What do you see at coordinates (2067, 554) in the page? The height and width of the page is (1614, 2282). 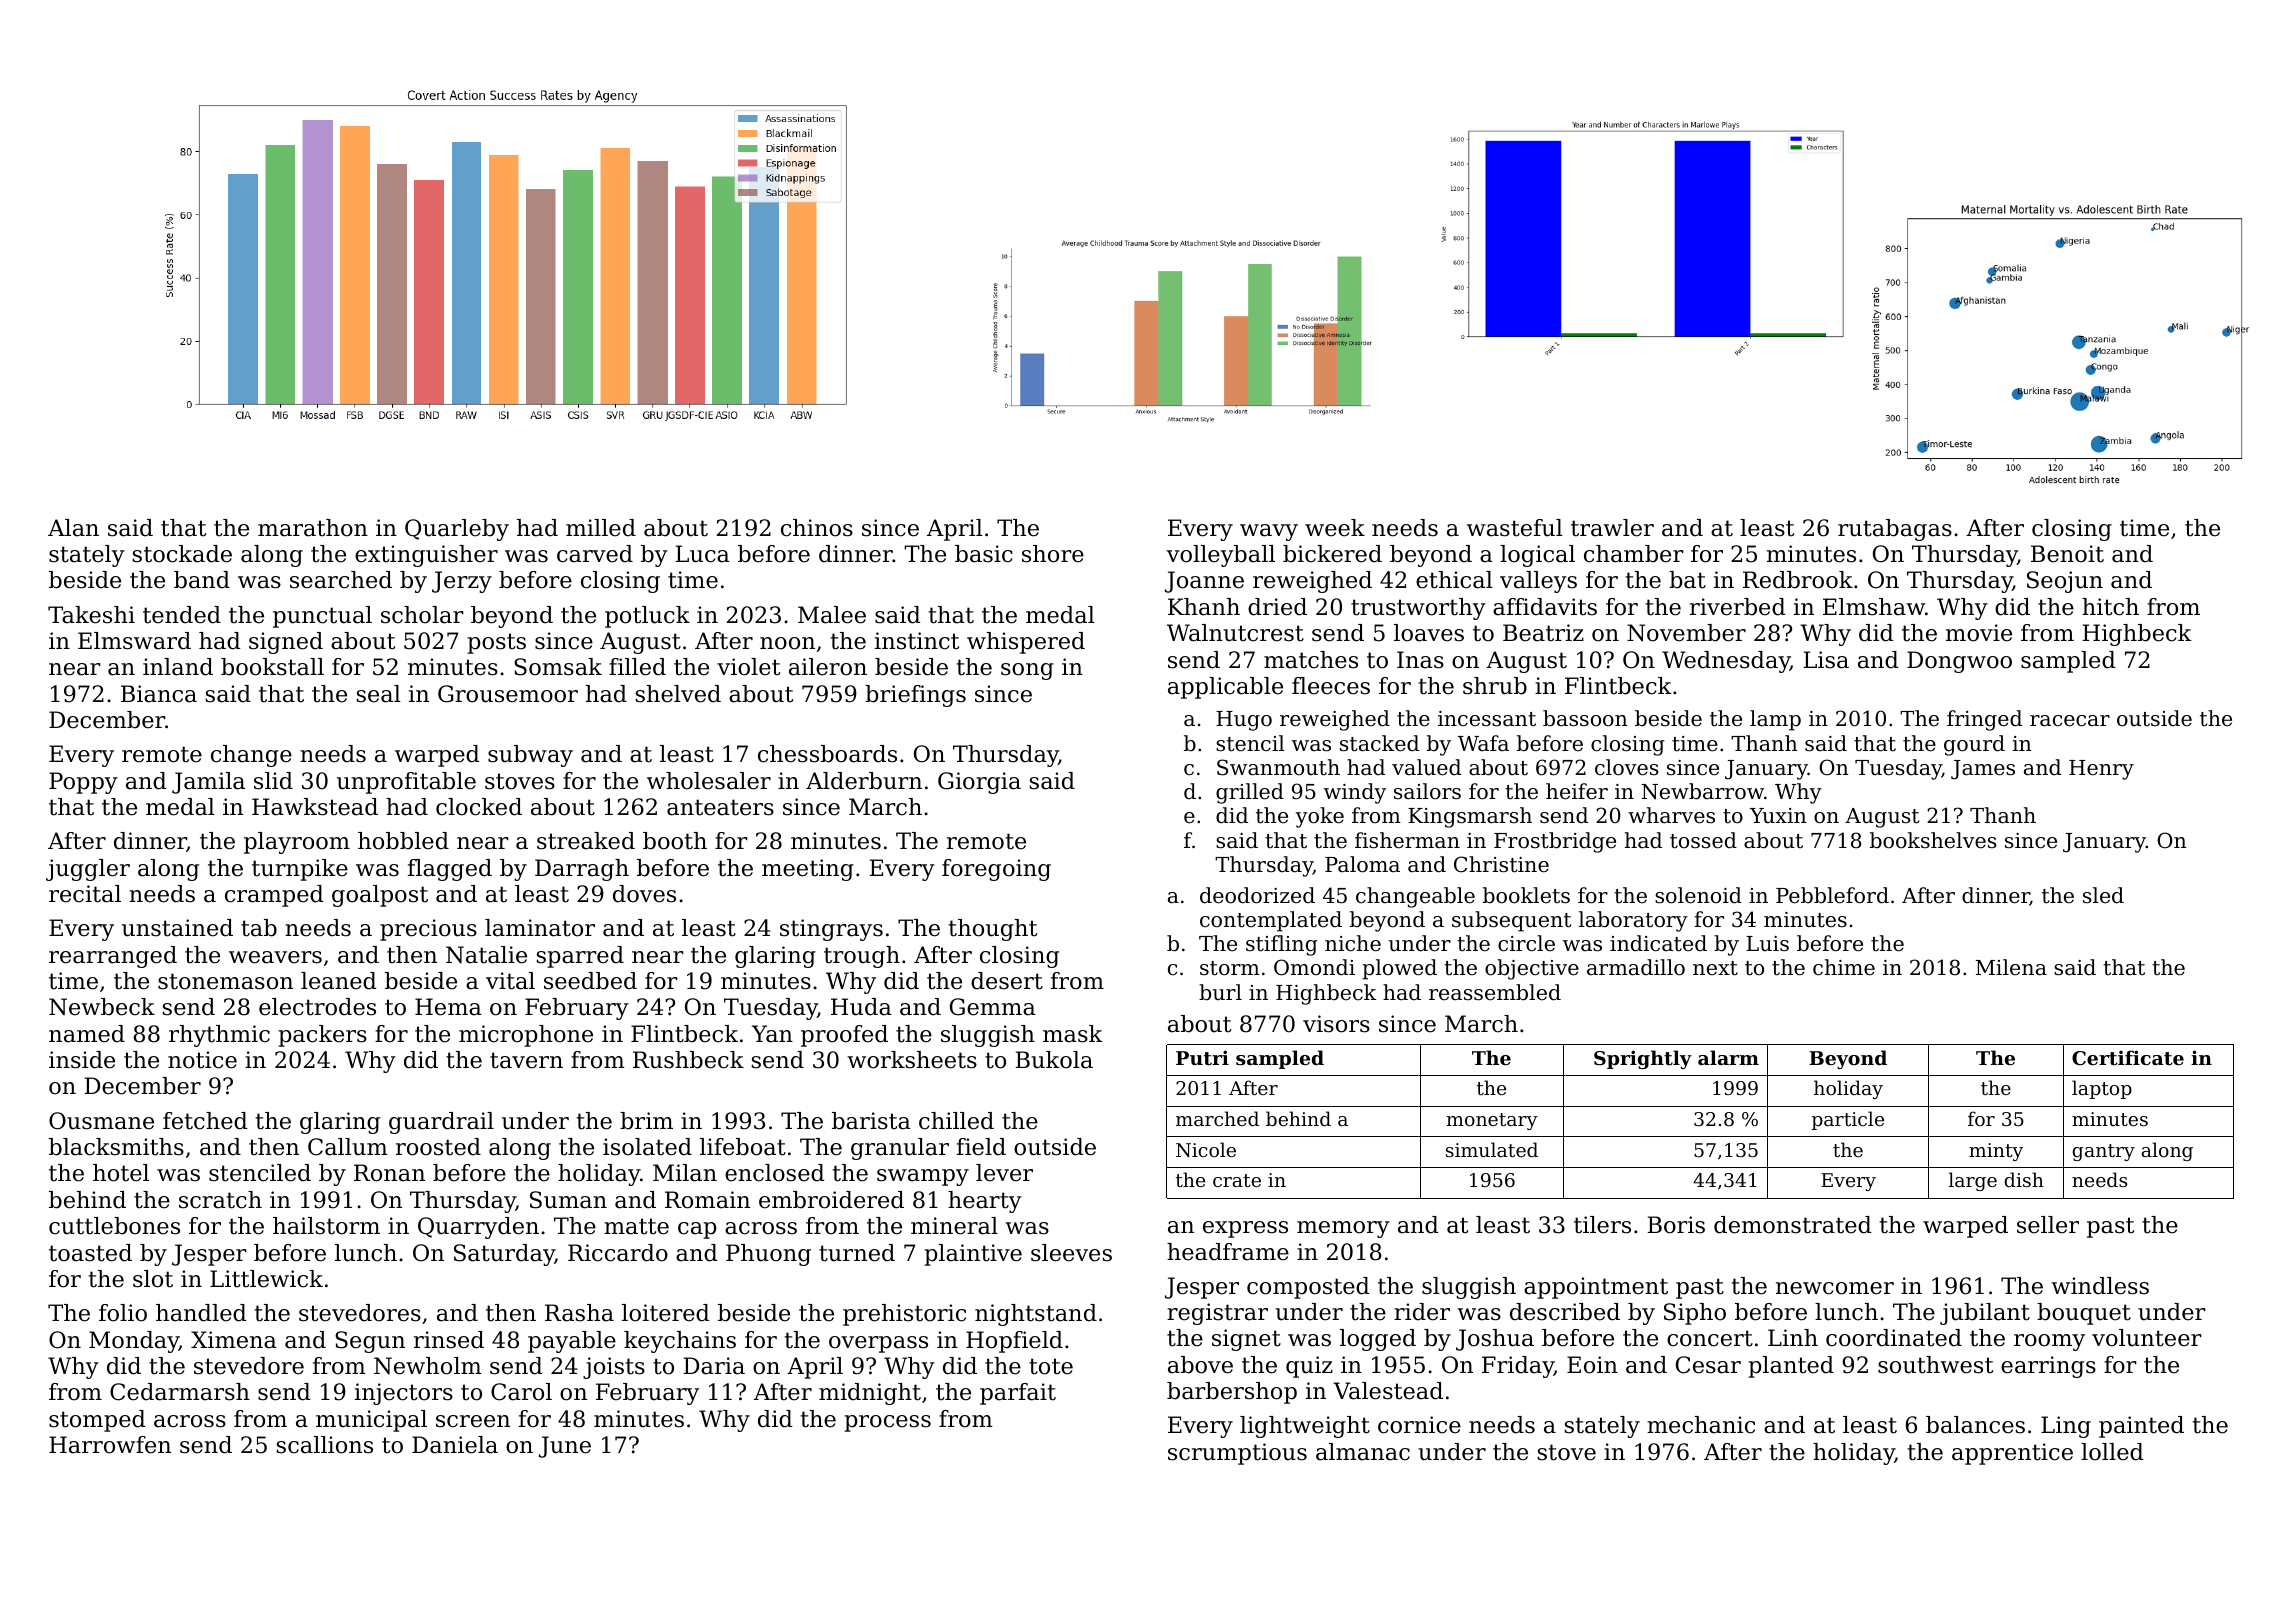 I see `Benoit` at bounding box center [2067, 554].
